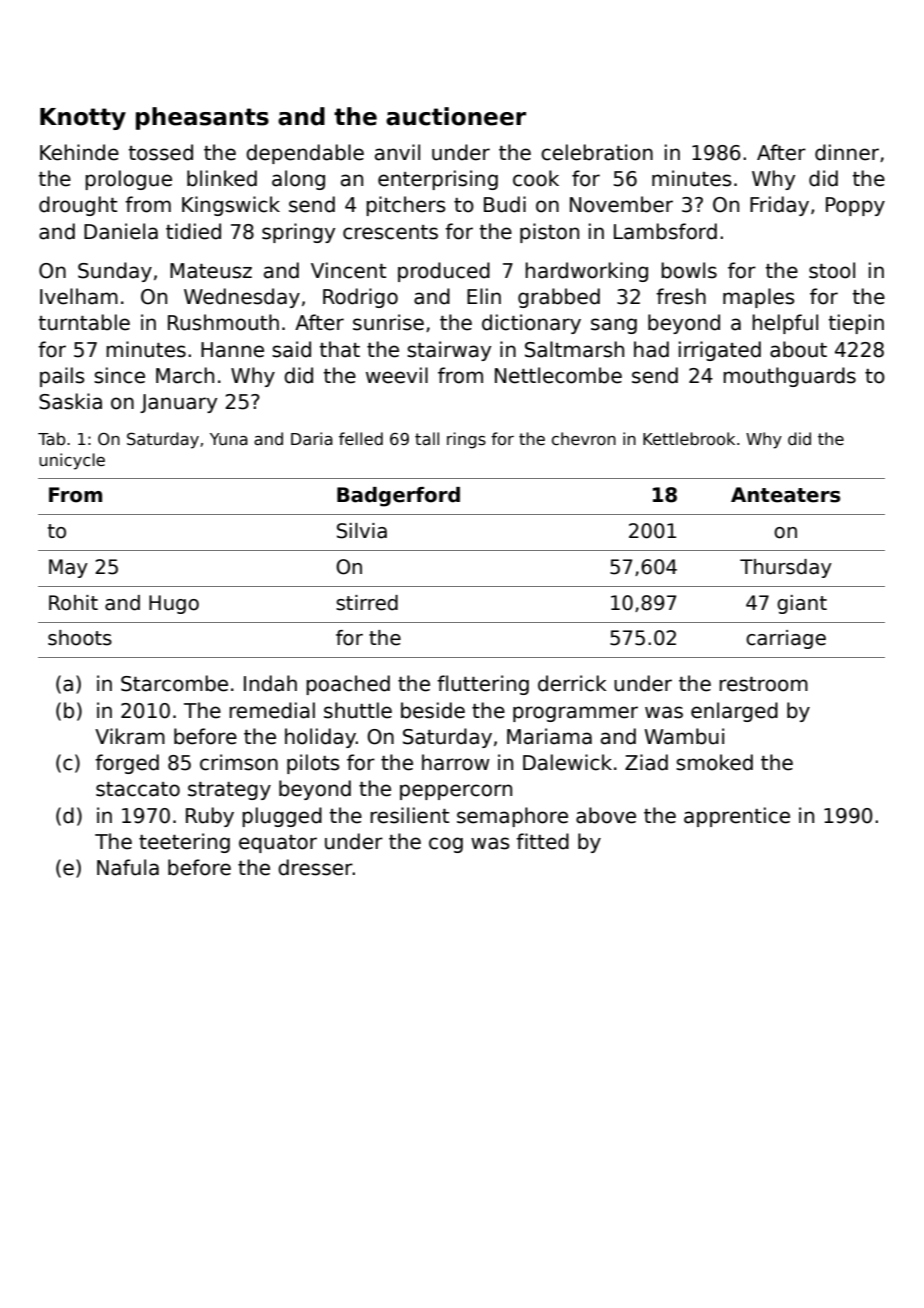 The height and width of the screenshot is (1308, 924). Describe the element at coordinates (737, 817) in the screenshot. I see `apprentice` at that location.
